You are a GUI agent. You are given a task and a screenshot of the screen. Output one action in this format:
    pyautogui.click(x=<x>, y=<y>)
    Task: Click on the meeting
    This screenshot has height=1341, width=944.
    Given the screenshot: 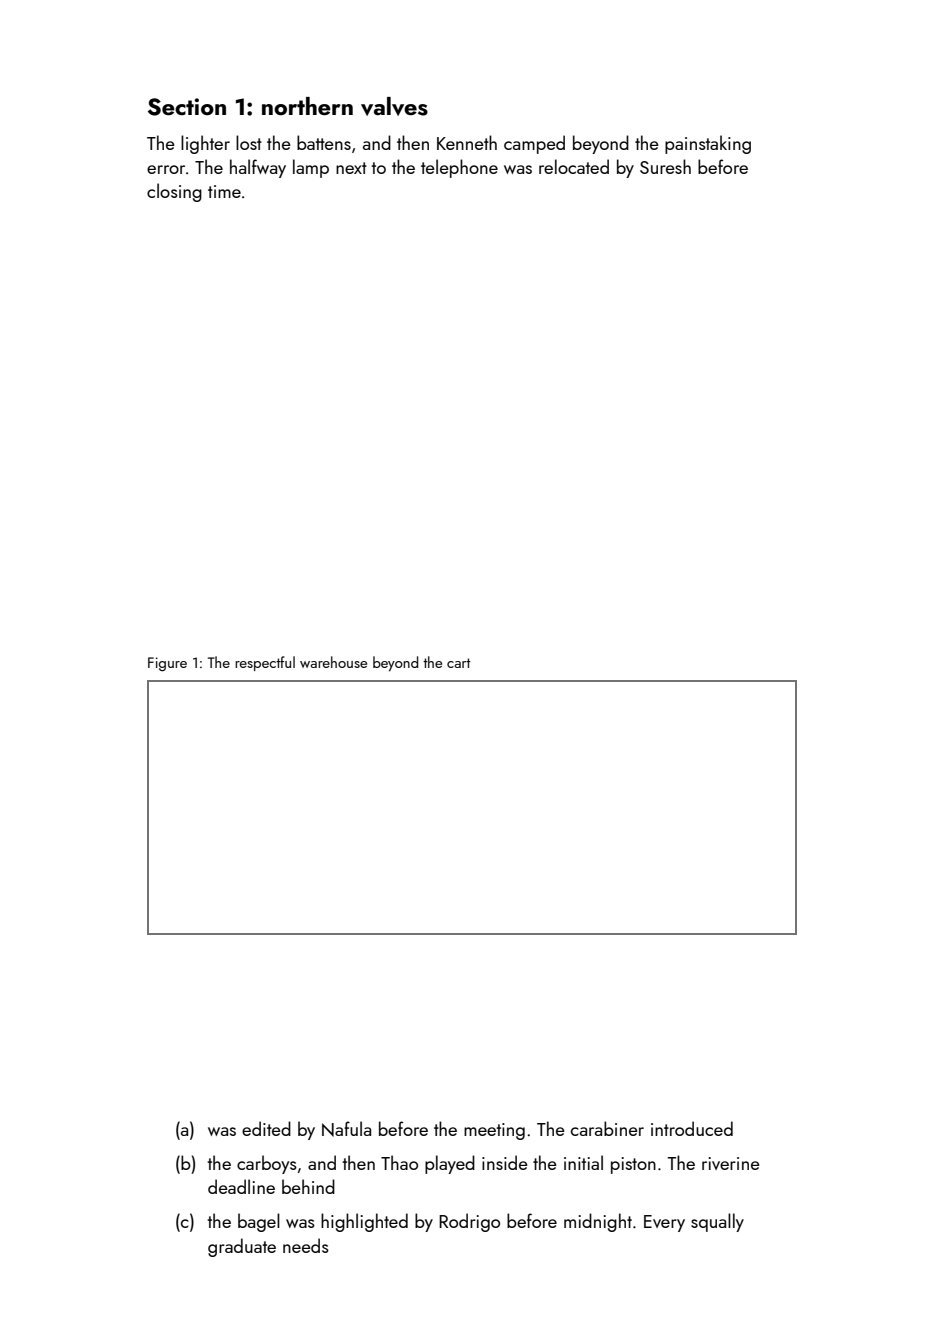 What is the action you would take?
    pyautogui.click(x=494, y=1131)
